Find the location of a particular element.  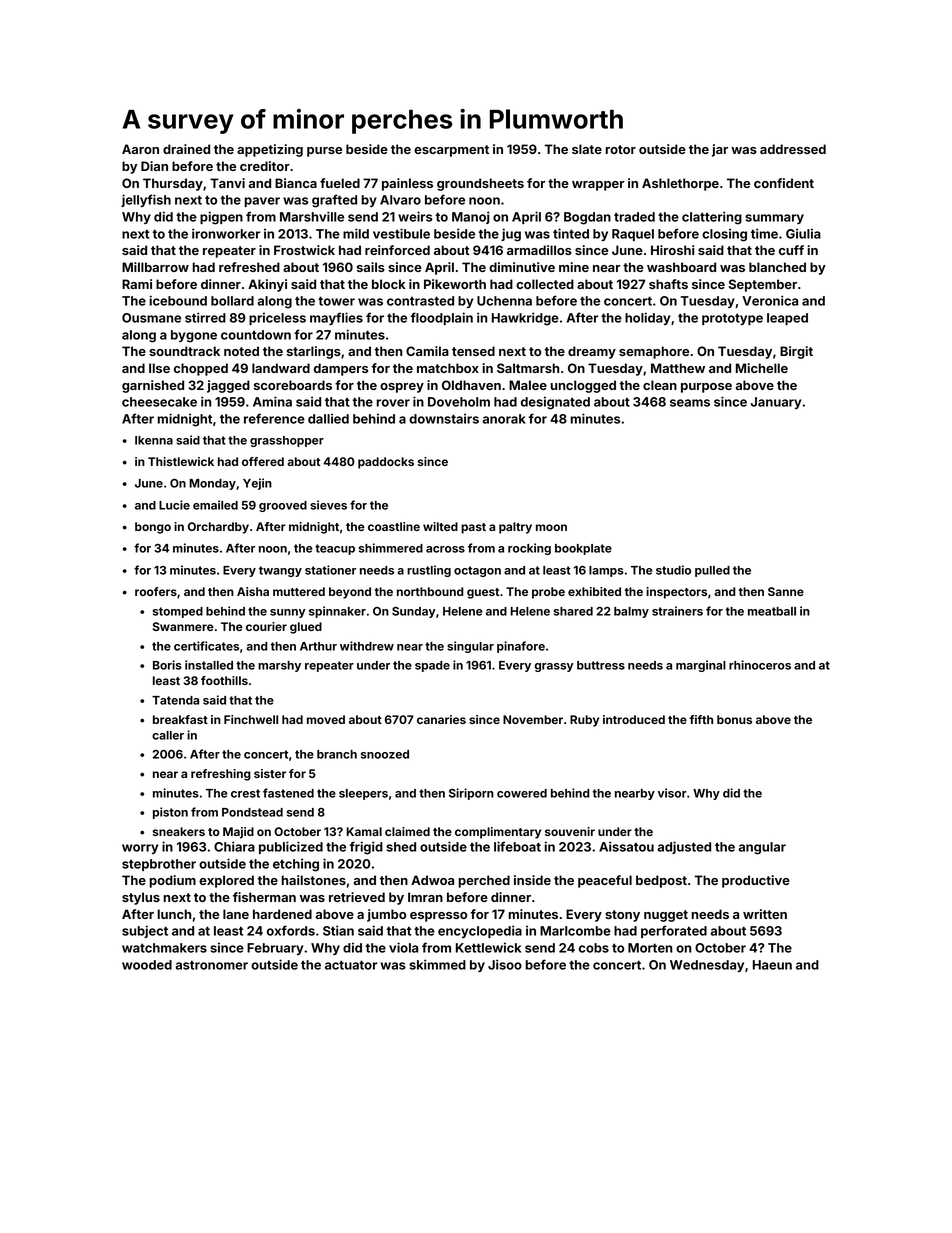

visor is located at coordinates (672, 793).
